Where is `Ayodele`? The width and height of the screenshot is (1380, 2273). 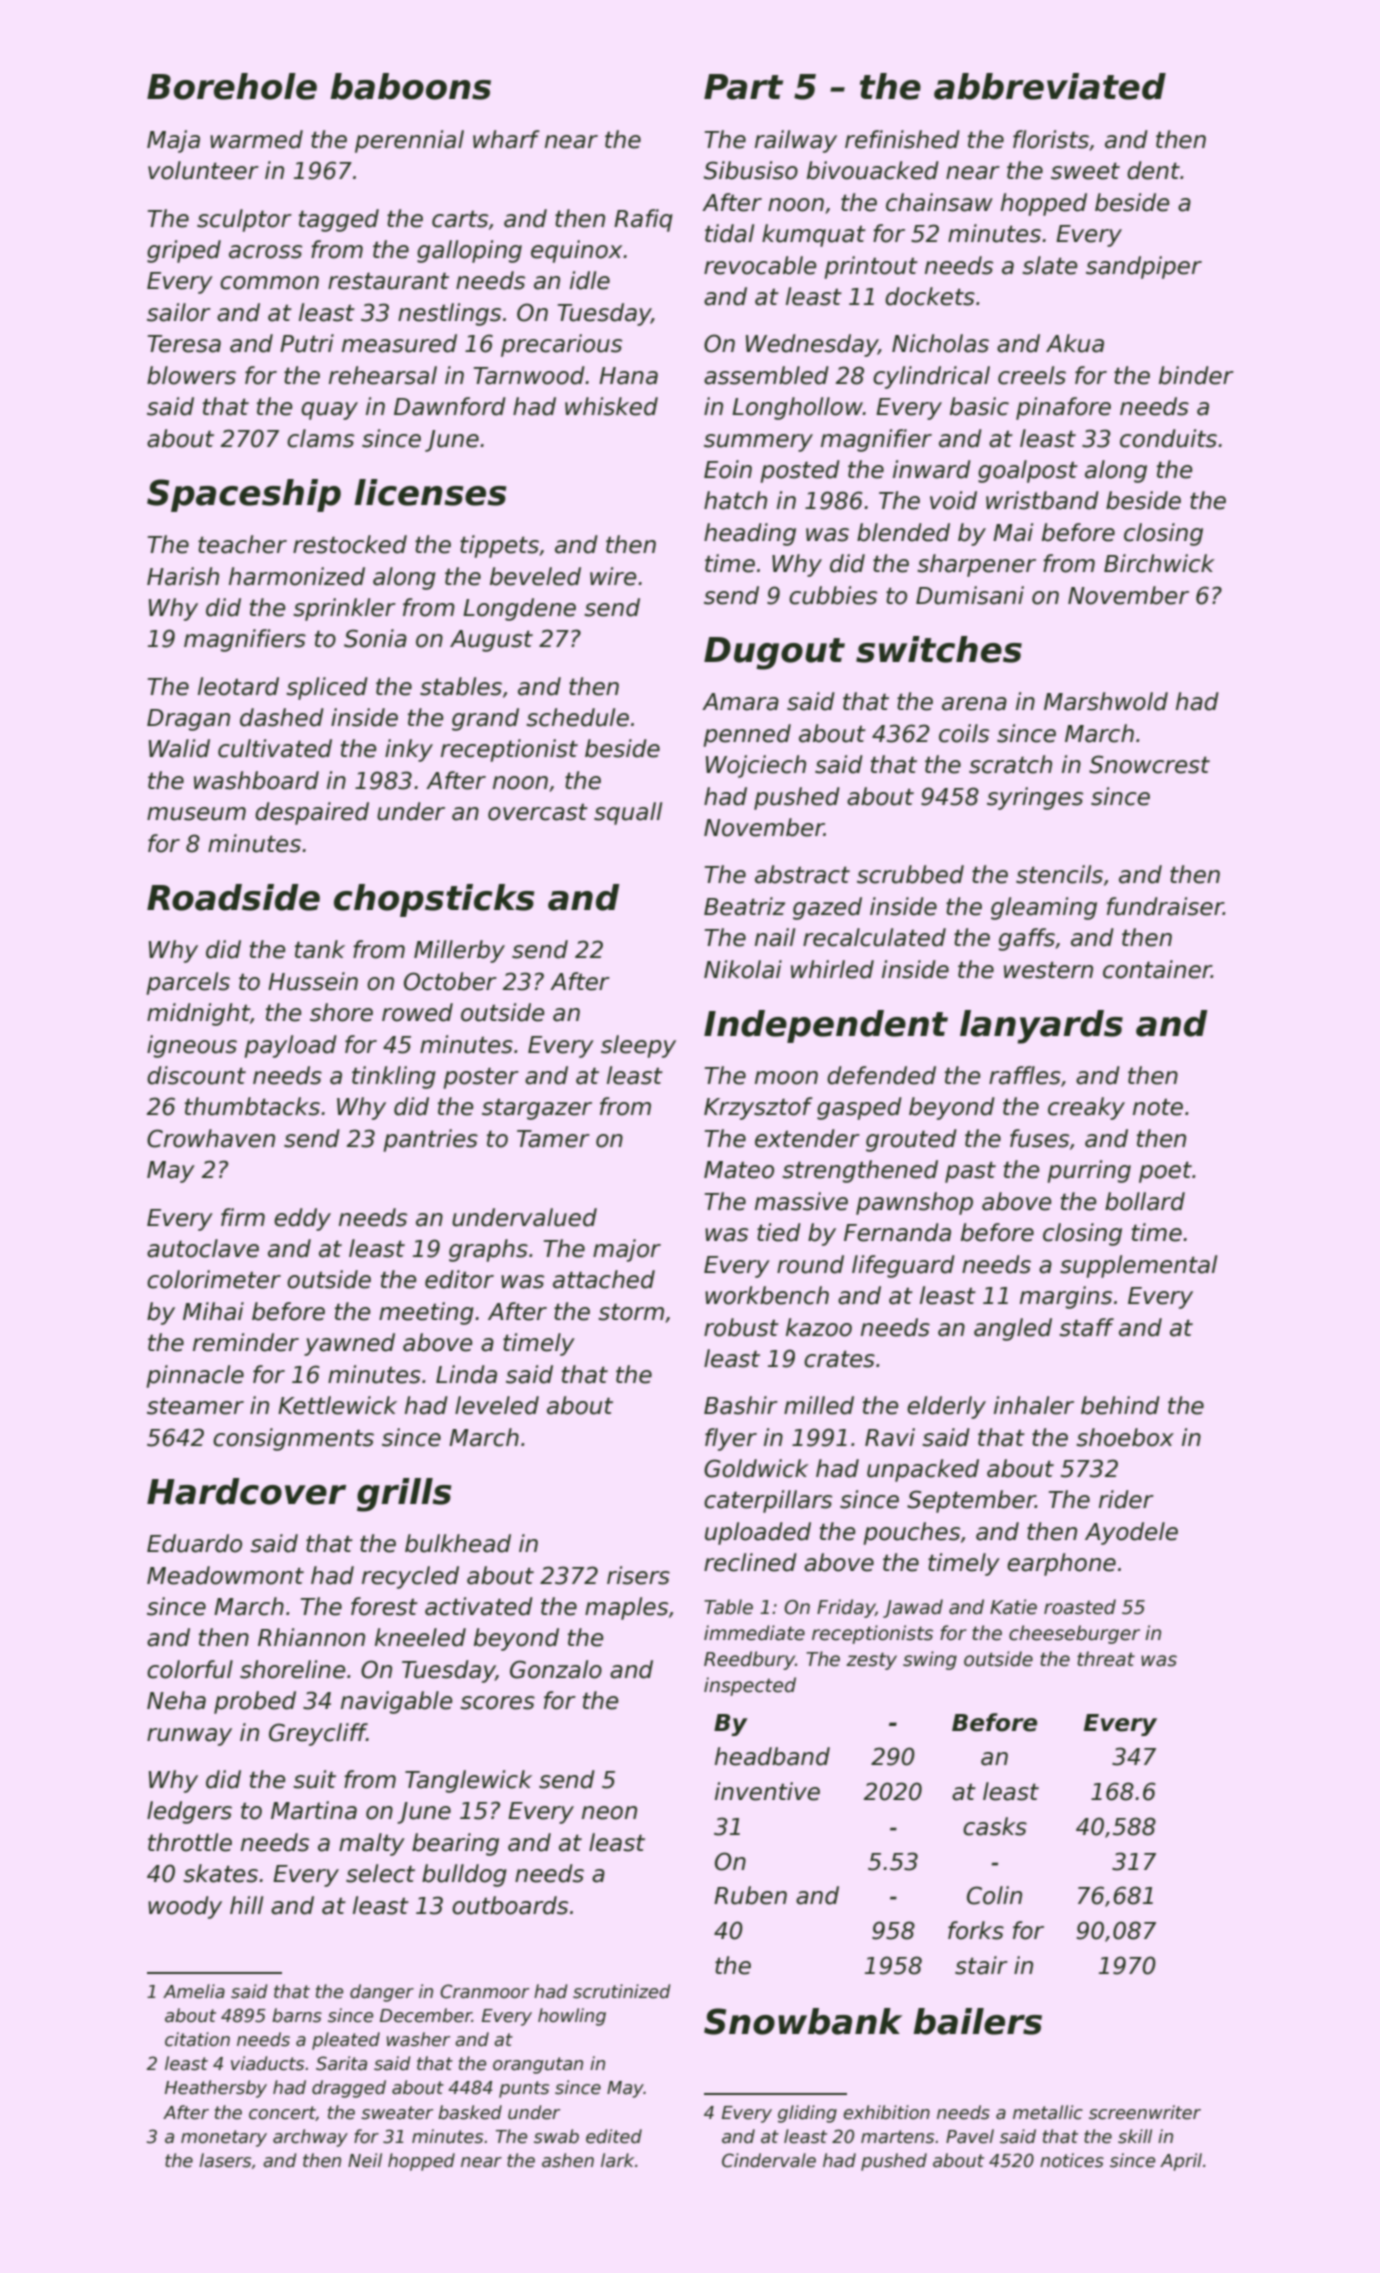 Ayodele is located at coordinates (1131, 1533).
